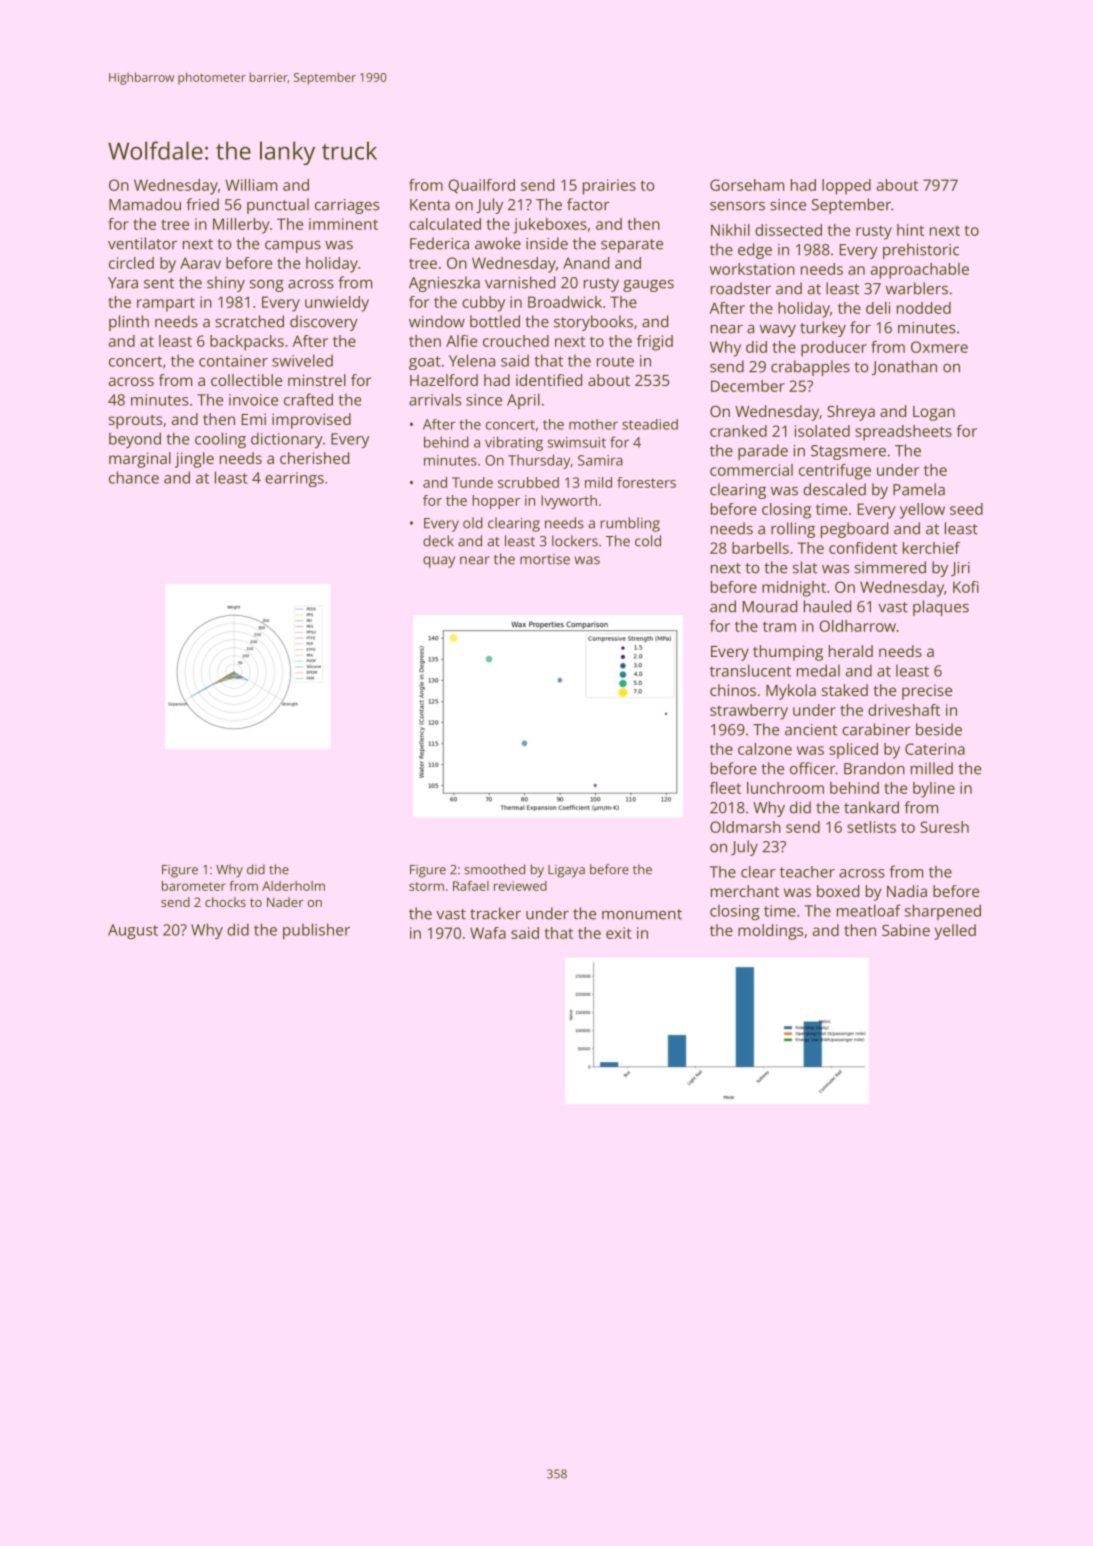 The image size is (1093, 1546). What do you see at coordinates (960, 569) in the screenshot?
I see `Jiri` at bounding box center [960, 569].
